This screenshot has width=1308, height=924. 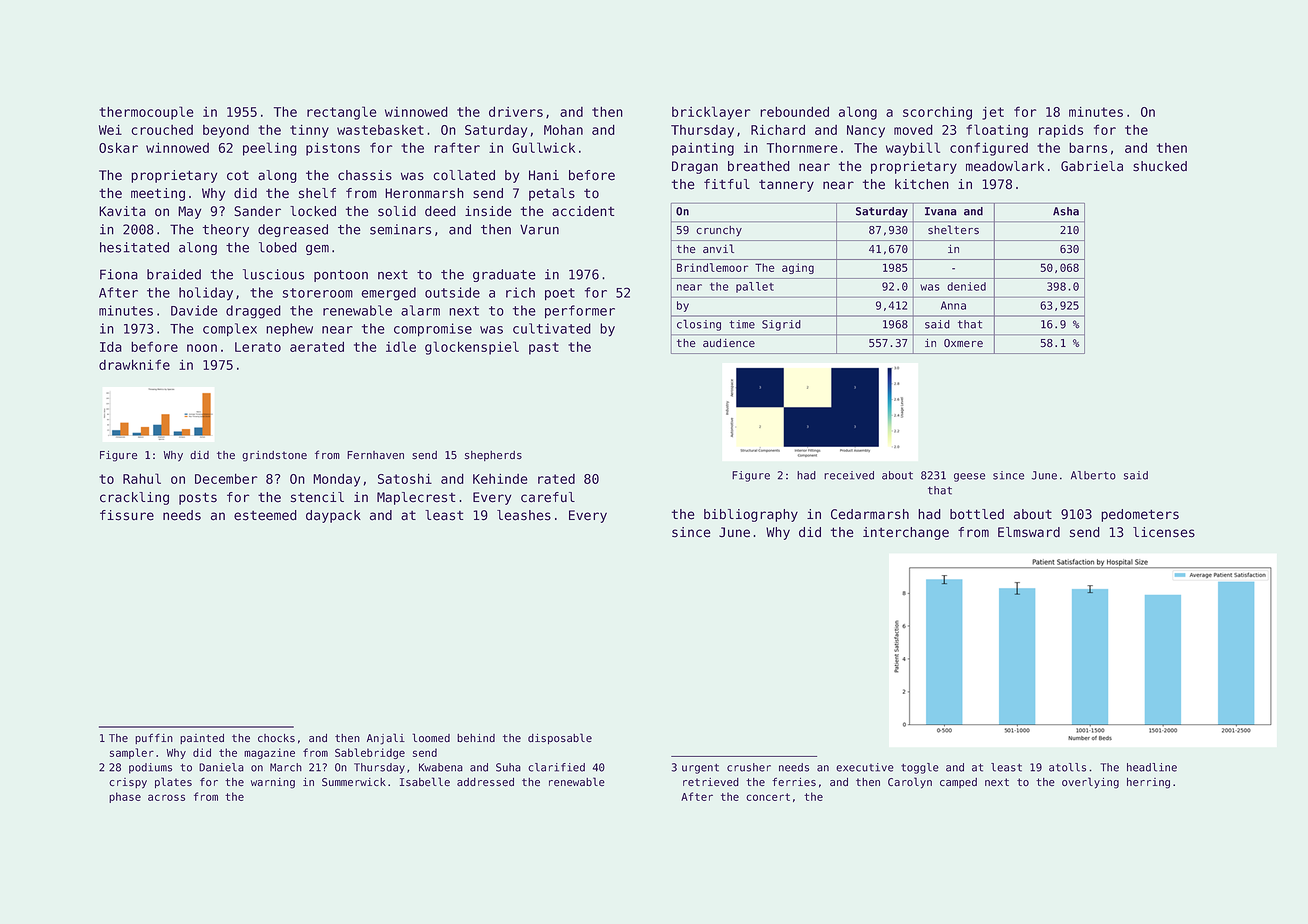 I want to click on past, so click(x=544, y=348).
